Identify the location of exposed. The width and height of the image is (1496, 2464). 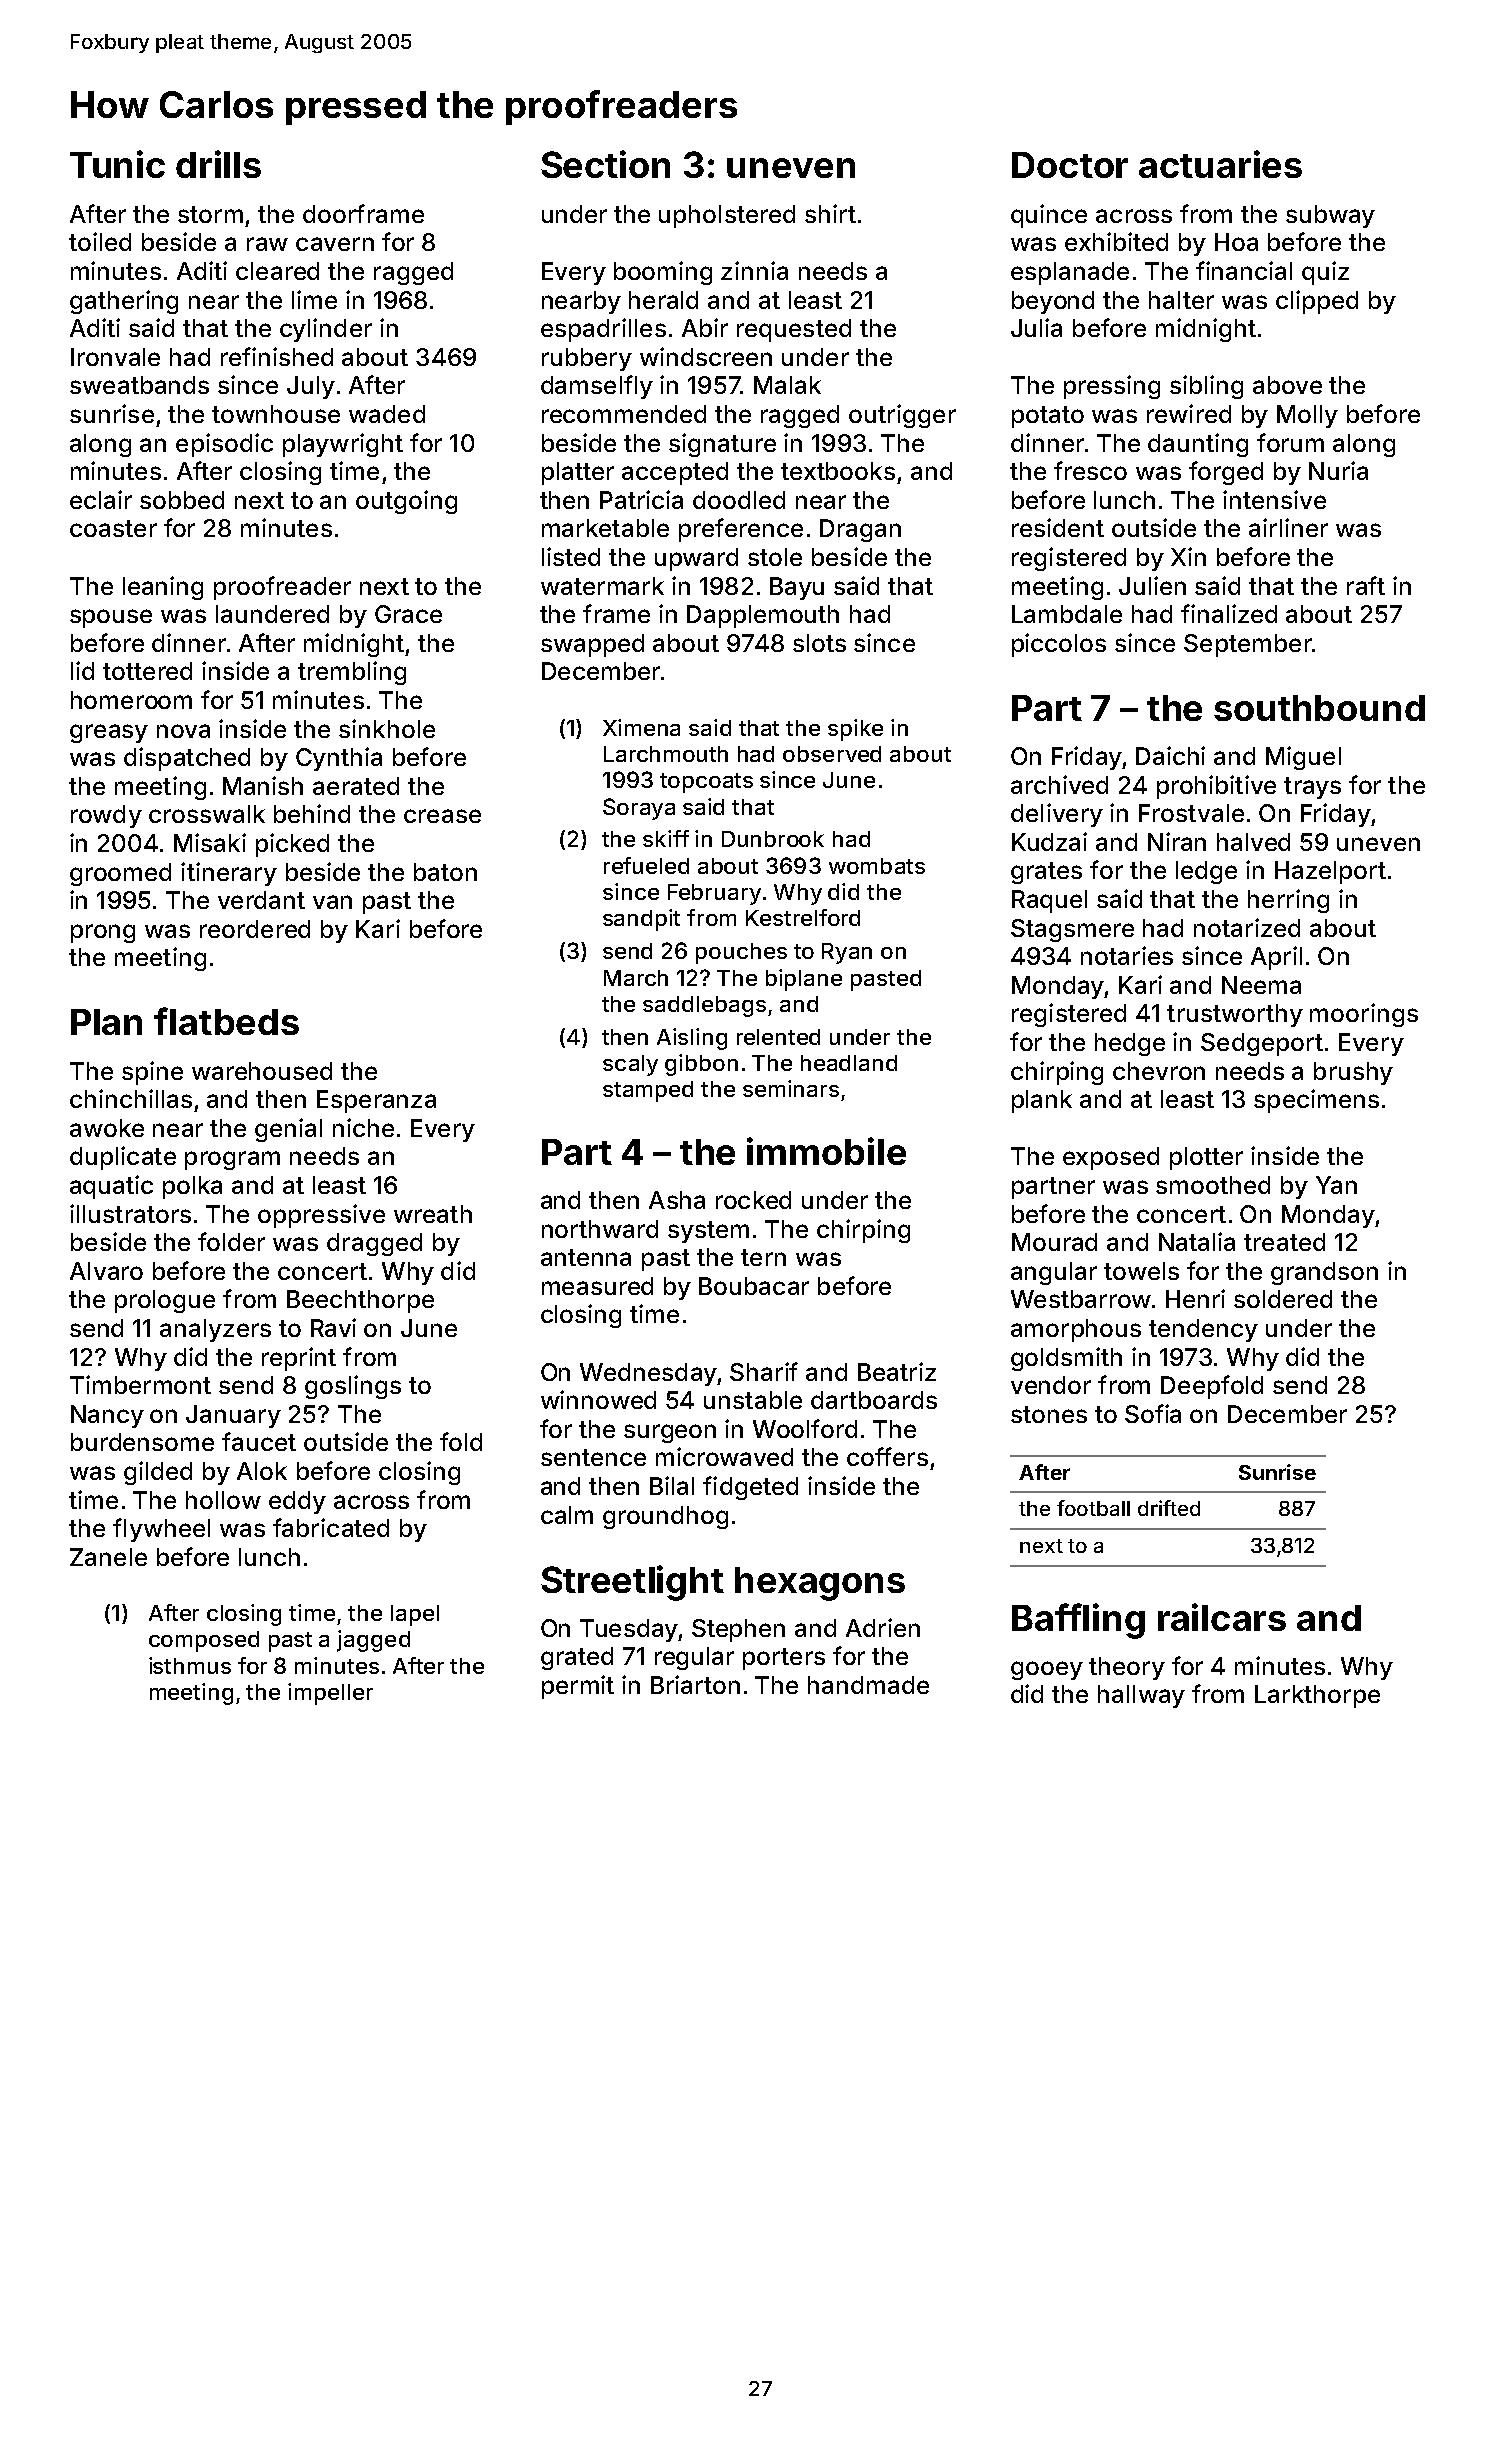
(1111, 1158).
